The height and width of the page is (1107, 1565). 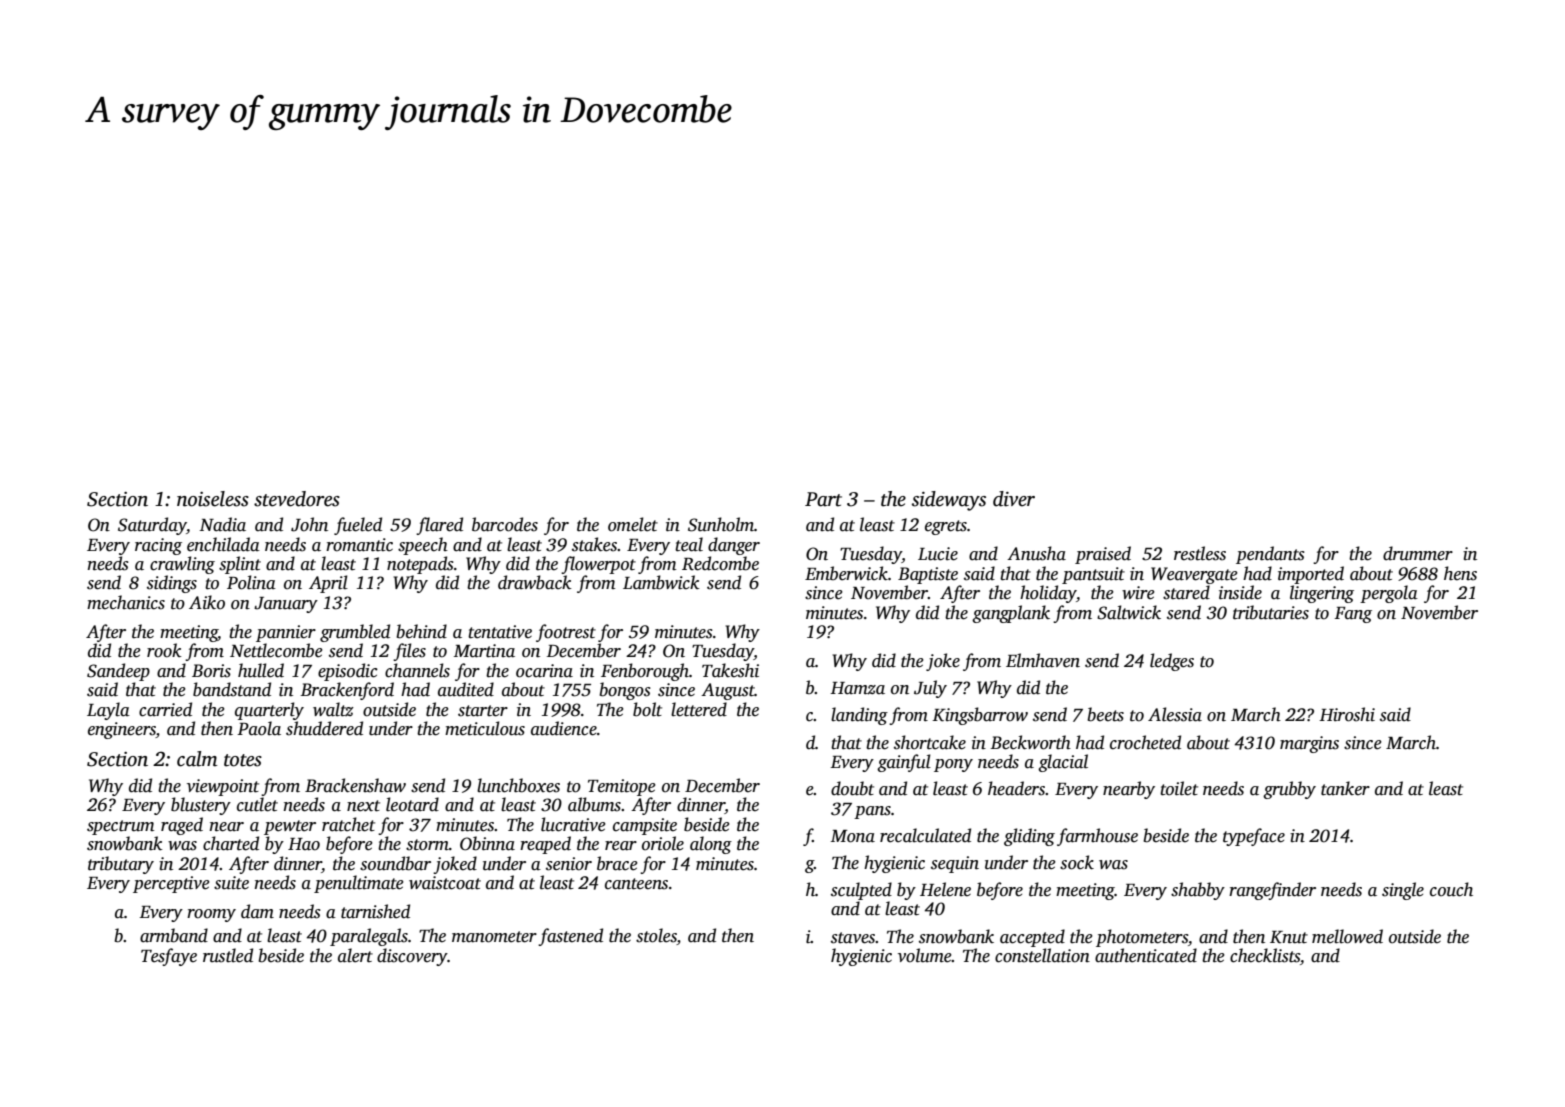 I want to click on gangplank, so click(x=1011, y=614).
